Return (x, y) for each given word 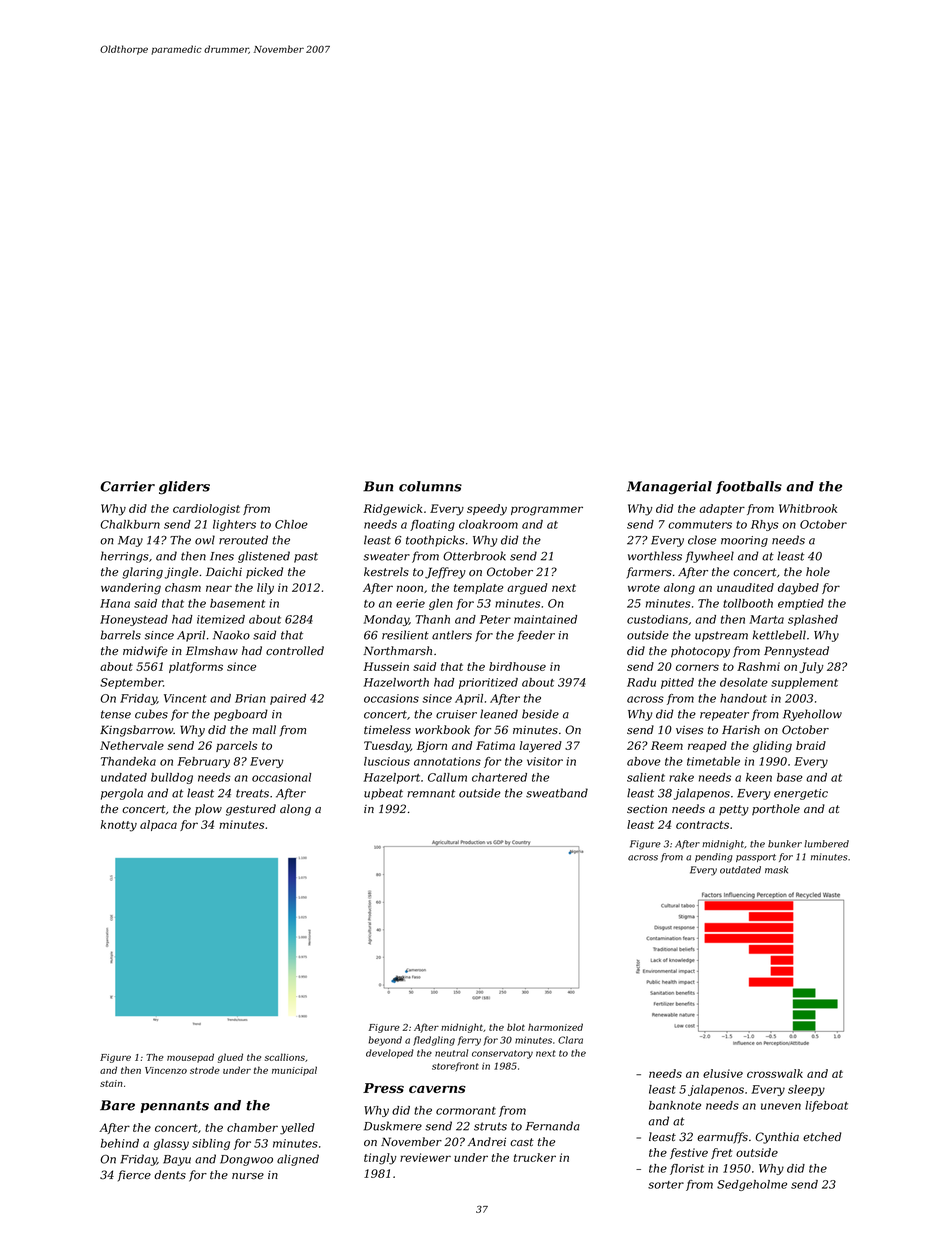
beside (540, 714)
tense (116, 714)
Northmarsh (397, 651)
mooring (744, 541)
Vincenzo (166, 1070)
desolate (744, 682)
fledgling (434, 1041)
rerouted (243, 540)
